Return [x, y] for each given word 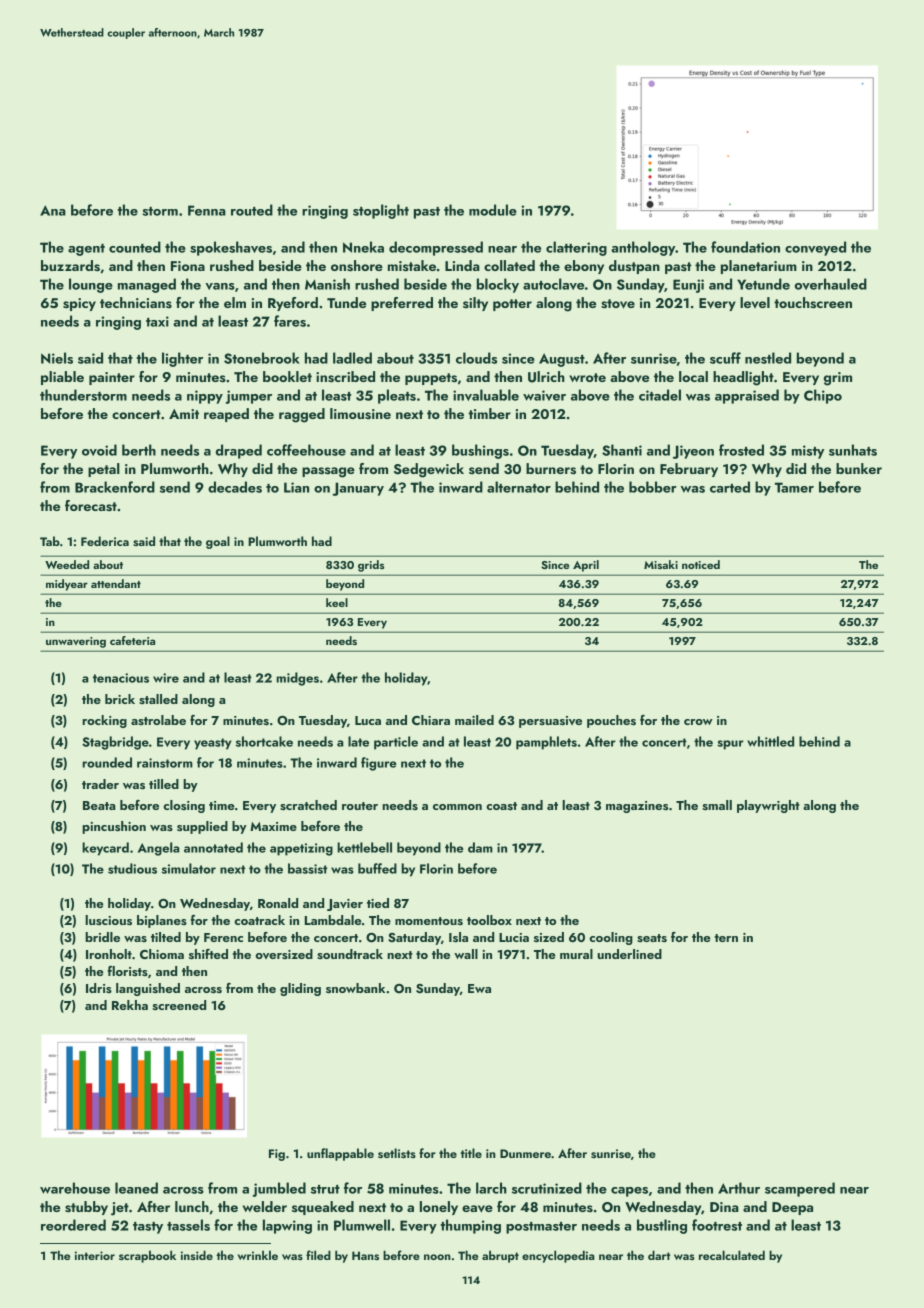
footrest [717, 1225]
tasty [148, 1228]
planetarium [759, 267]
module [493, 210]
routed [252, 210]
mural [576, 954]
